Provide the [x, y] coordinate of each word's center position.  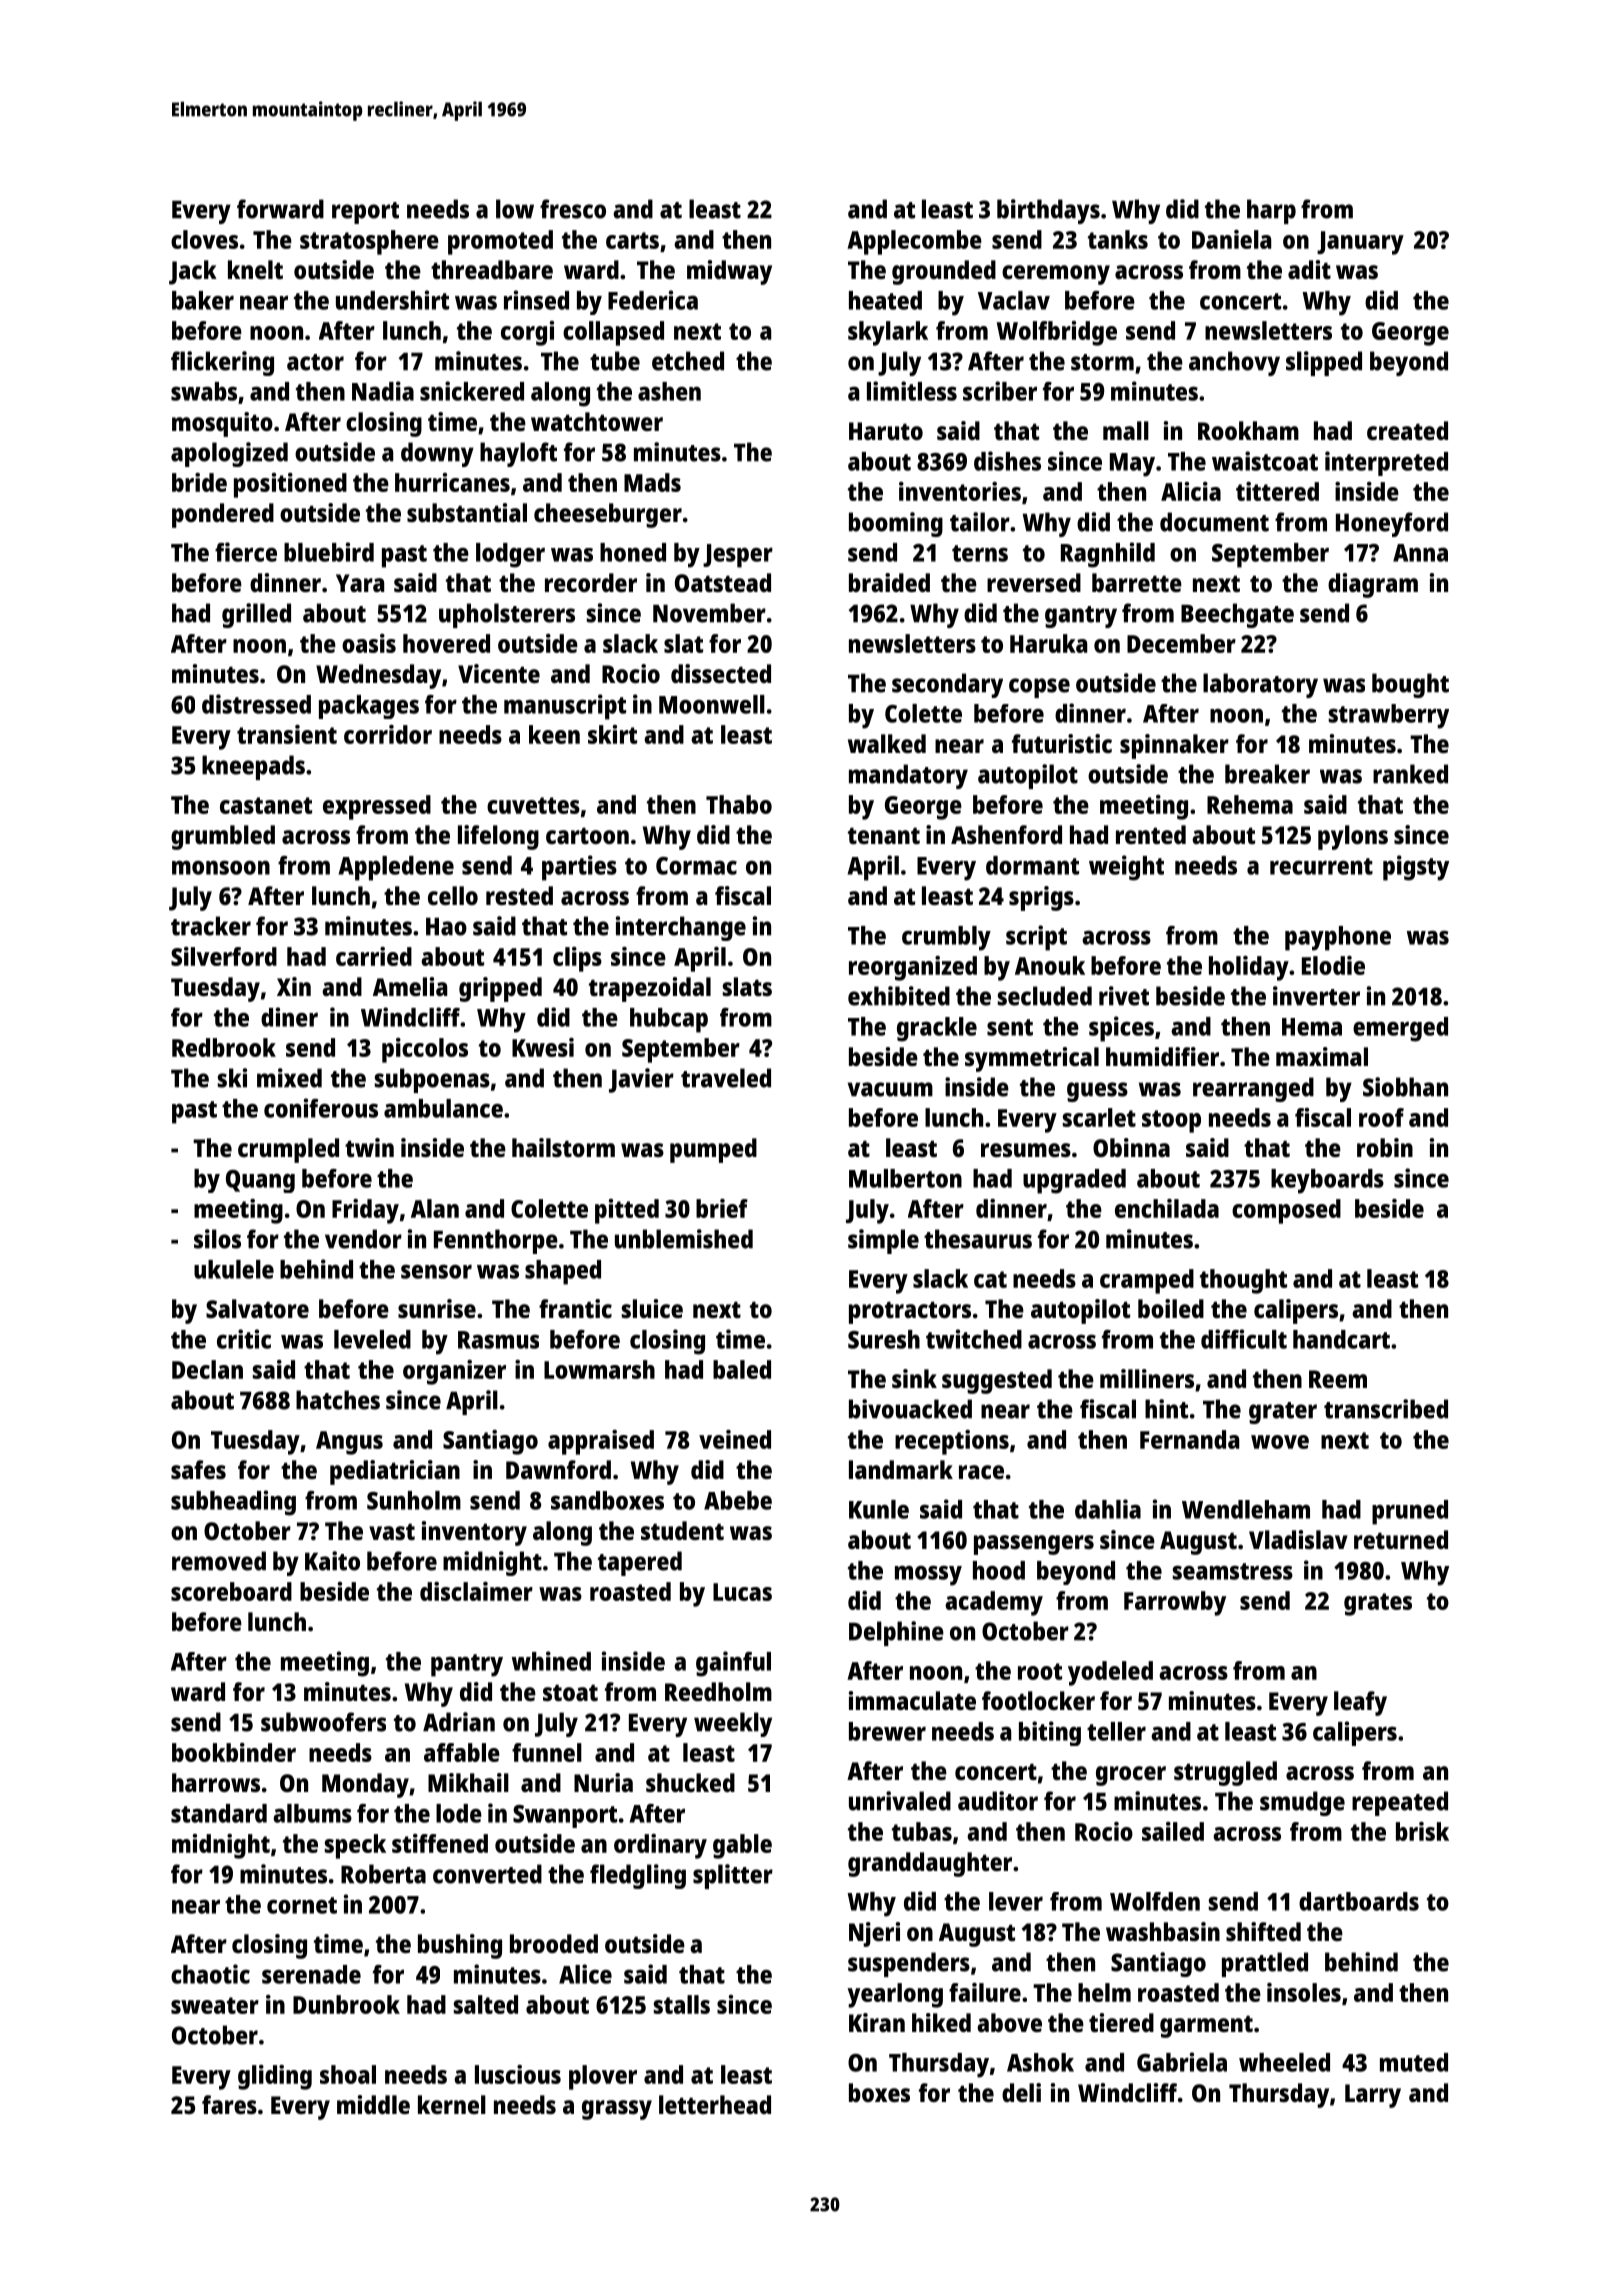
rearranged [1253, 1089]
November [709, 613]
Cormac [696, 866]
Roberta [383, 1874]
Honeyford [1392, 524]
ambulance [443, 1108]
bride [199, 482]
